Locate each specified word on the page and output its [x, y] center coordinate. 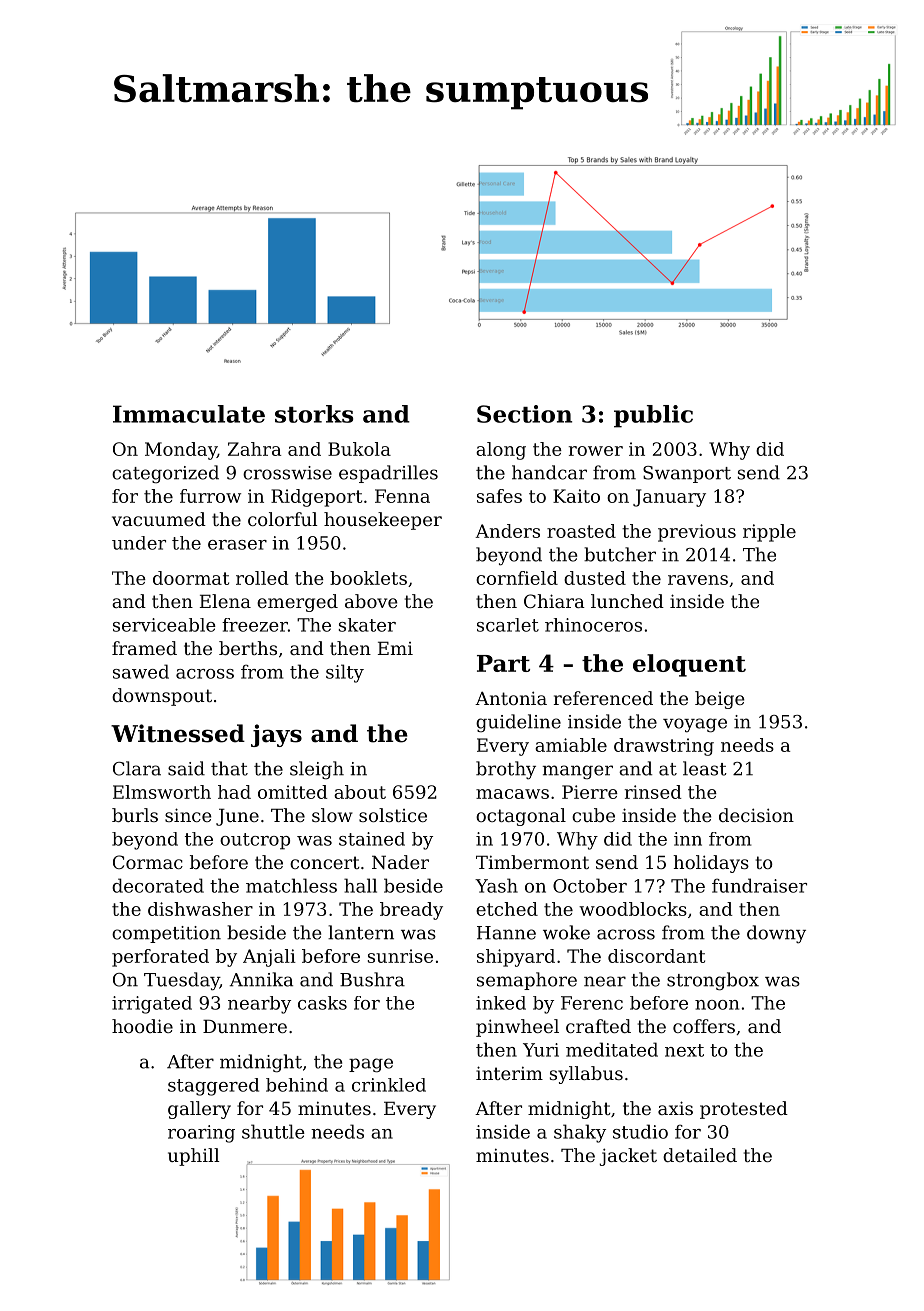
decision [756, 815]
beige [720, 700]
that [229, 768]
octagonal [521, 817]
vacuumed [159, 519]
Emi [395, 648]
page [371, 1065]
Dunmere [245, 1026]
